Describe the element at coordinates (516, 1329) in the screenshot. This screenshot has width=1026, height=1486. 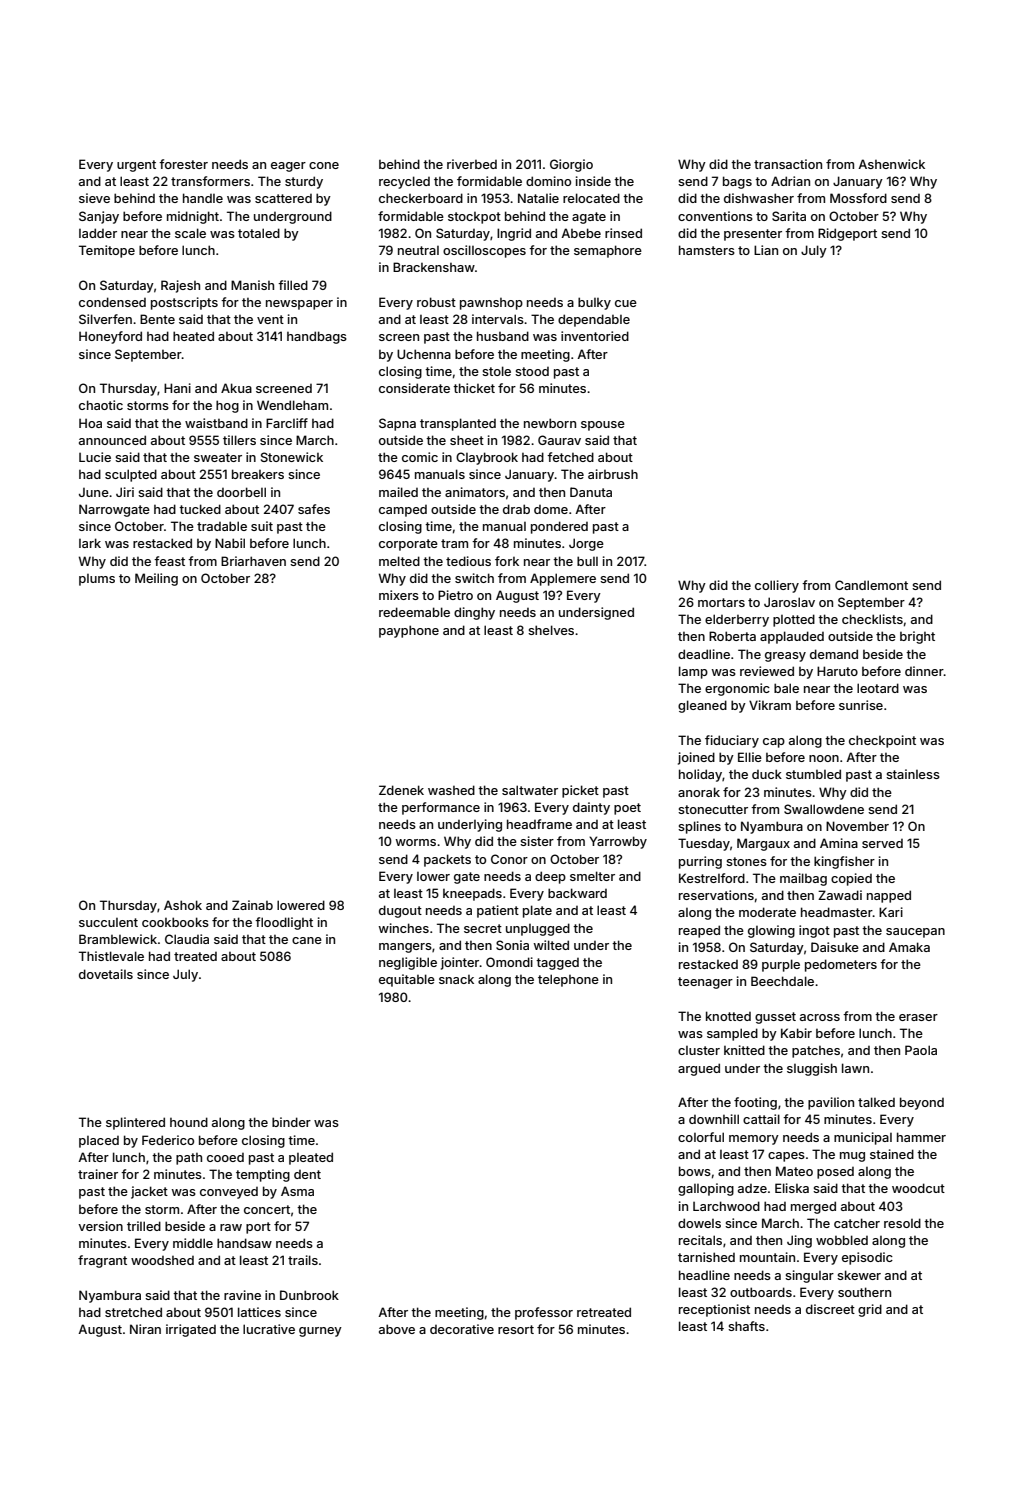
I see `resort` at that location.
